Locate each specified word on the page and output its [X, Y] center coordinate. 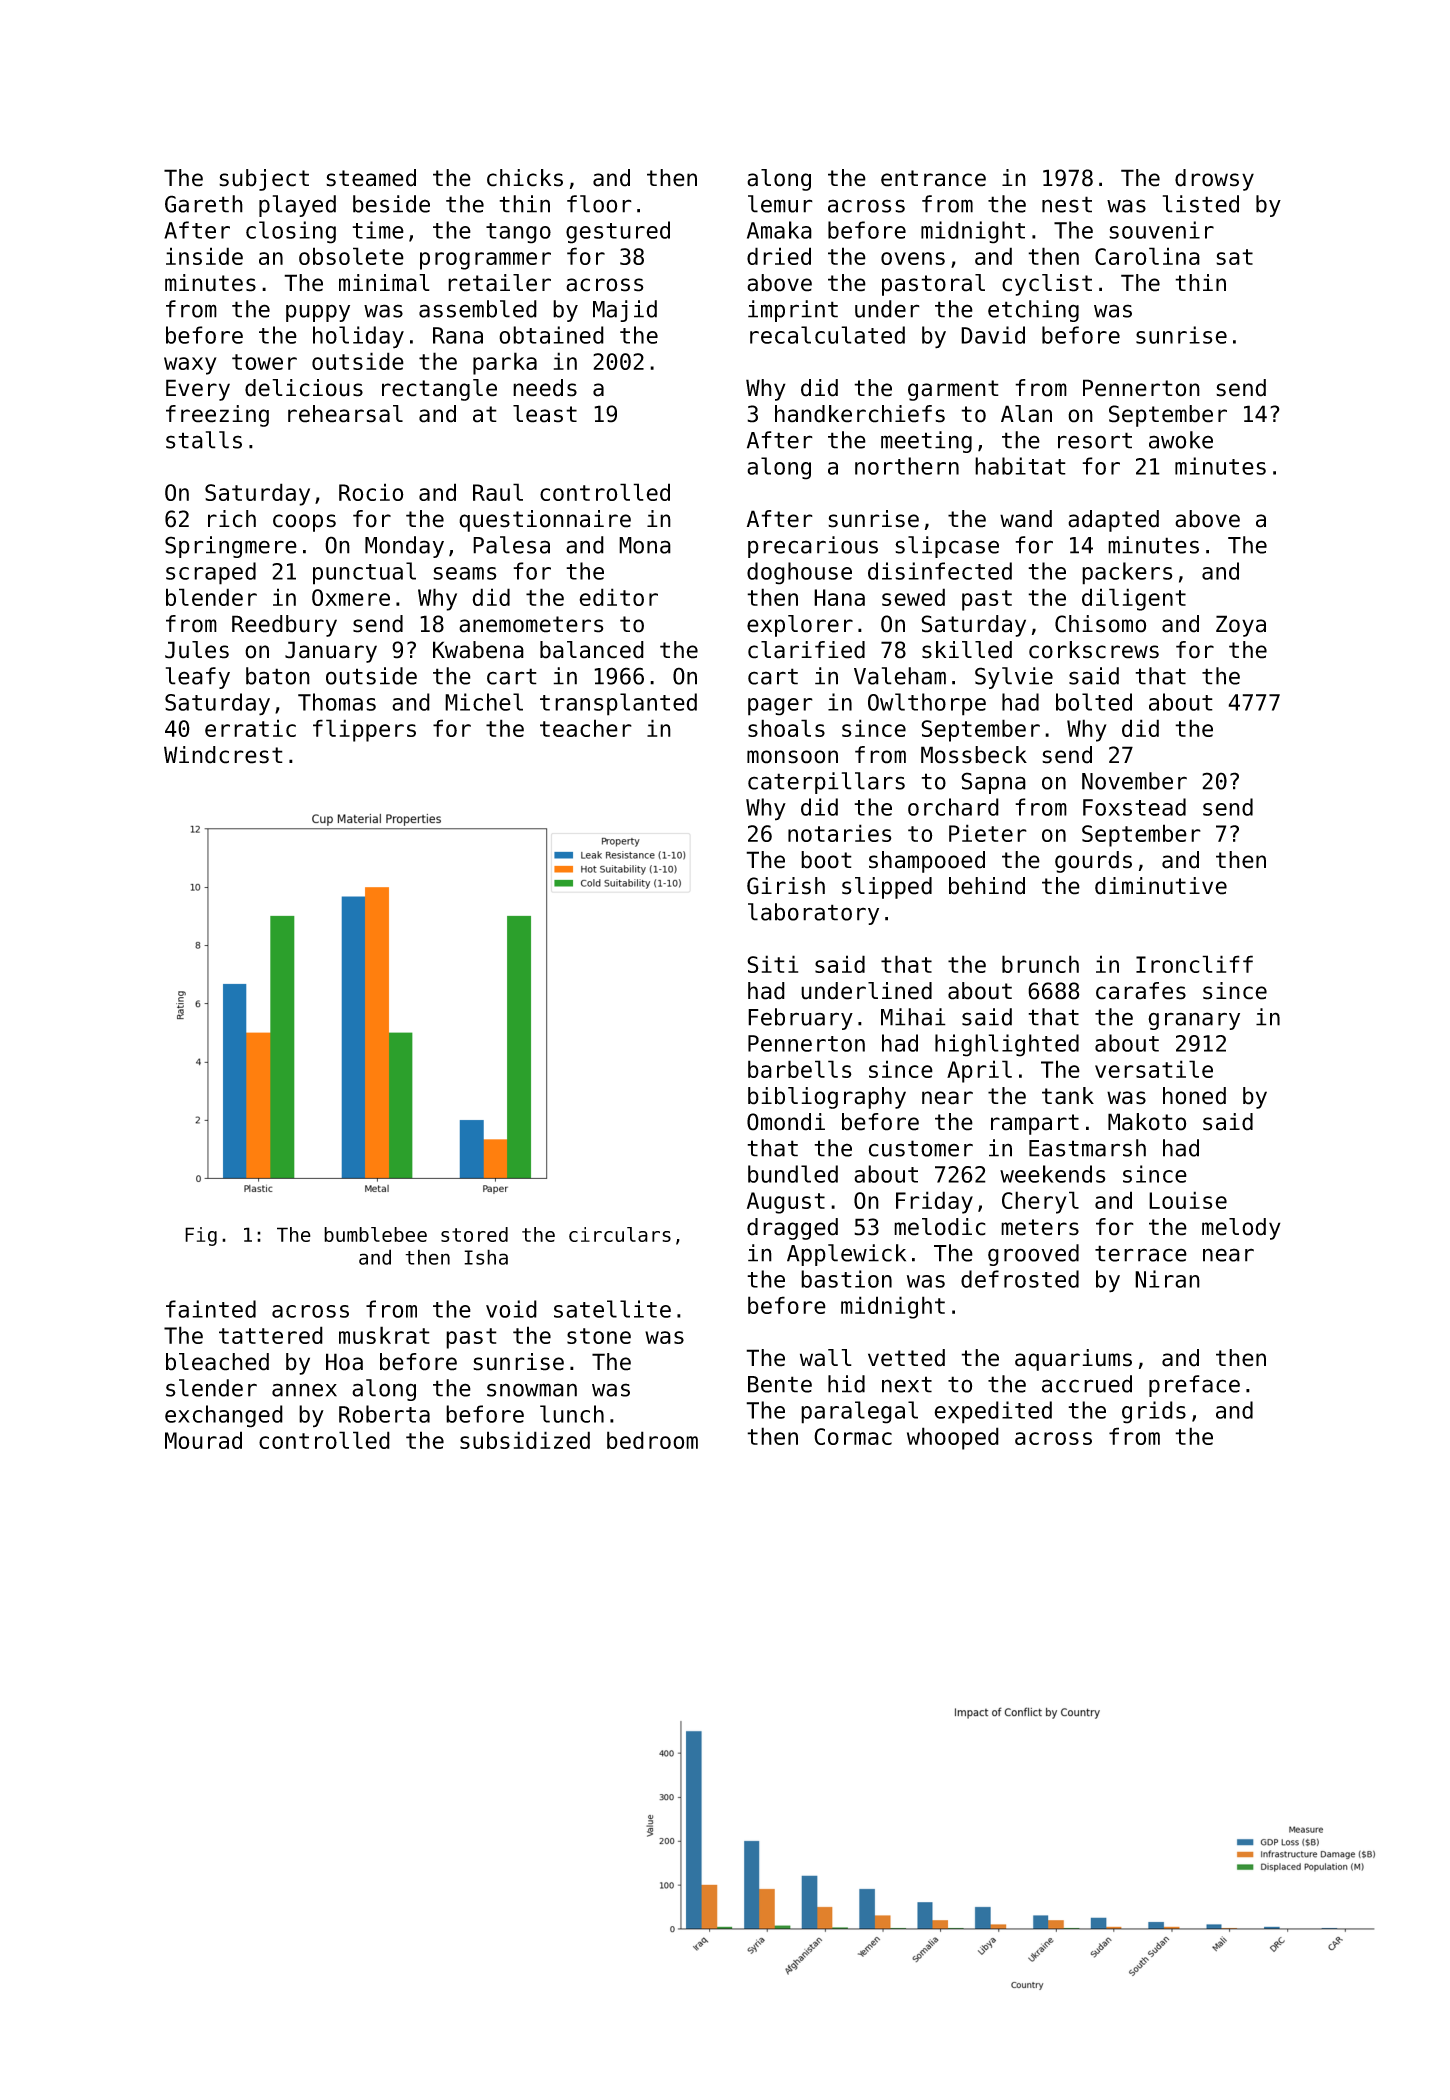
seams [464, 573]
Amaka [779, 230]
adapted [1113, 521]
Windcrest [223, 755]
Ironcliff [1194, 964]
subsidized [525, 1440]
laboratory [813, 914]
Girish [786, 886]
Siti [772, 964]
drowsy [1214, 180]
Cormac [853, 1436]
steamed [371, 178]
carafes [1141, 991]
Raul [498, 492]
